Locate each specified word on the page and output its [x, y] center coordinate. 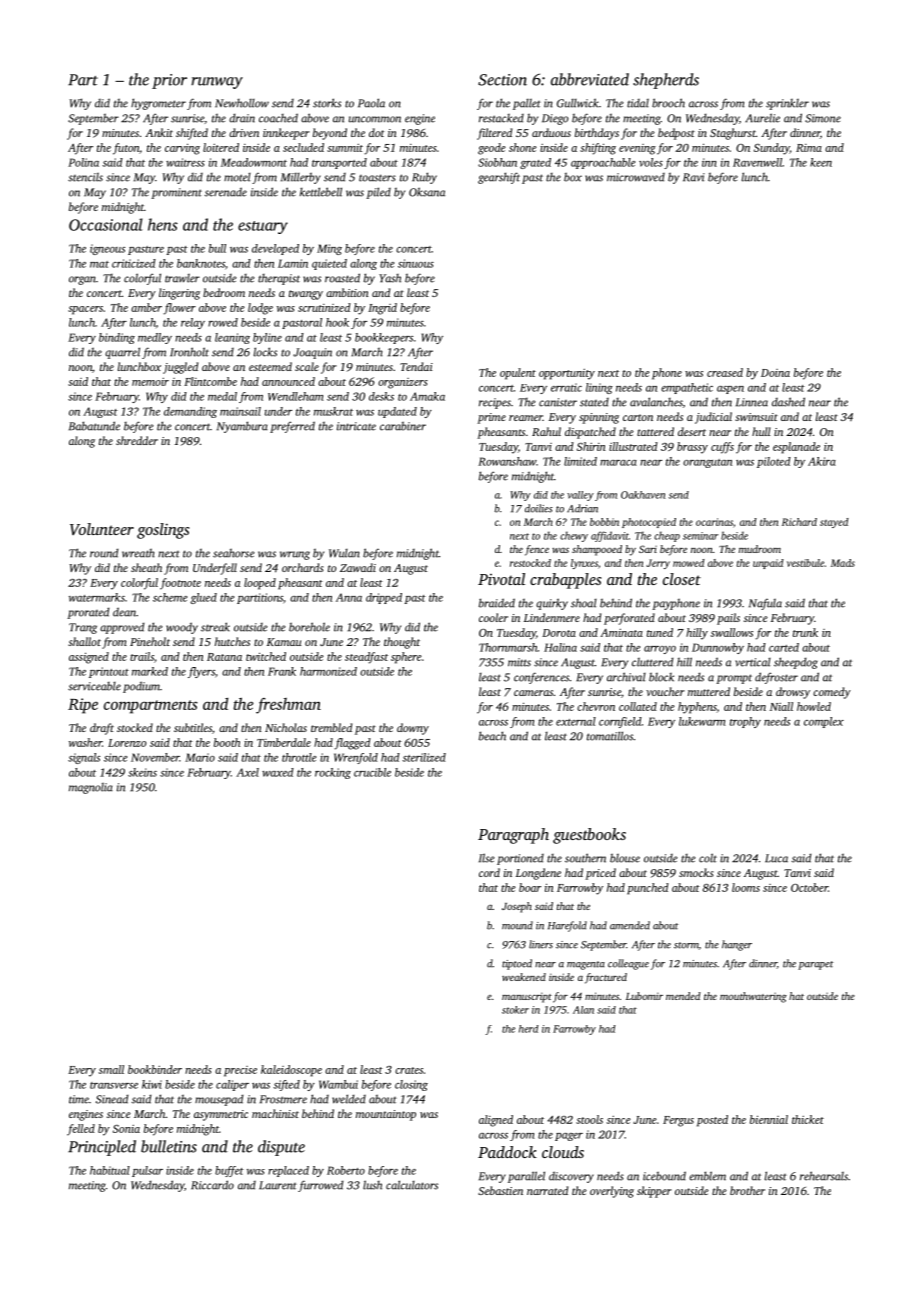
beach [492, 736]
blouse [625, 858]
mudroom [760, 549]
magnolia [91, 788]
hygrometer [158, 104]
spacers [85, 310]
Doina [775, 373]
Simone [823, 118]
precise [240, 1071]
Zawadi [358, 567]
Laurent [278, 1185]
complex [824, 722]
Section [502, 80]
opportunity [567, 374]
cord [489, 872]
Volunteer [102, 529]
